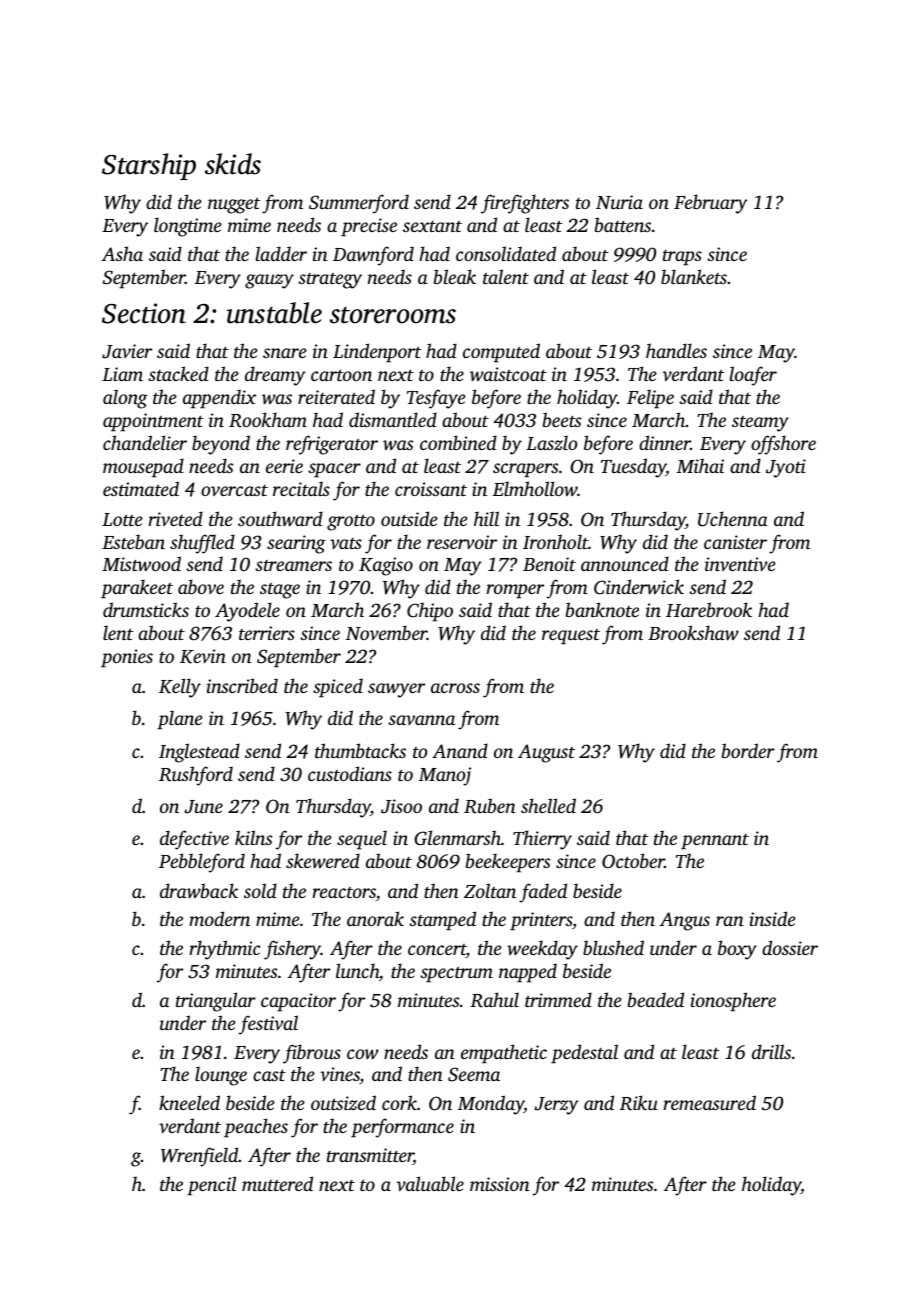 This image has height=1314, width=924. Describe the element at coordinates (748, 750) in the image. I see `border` at that location.
